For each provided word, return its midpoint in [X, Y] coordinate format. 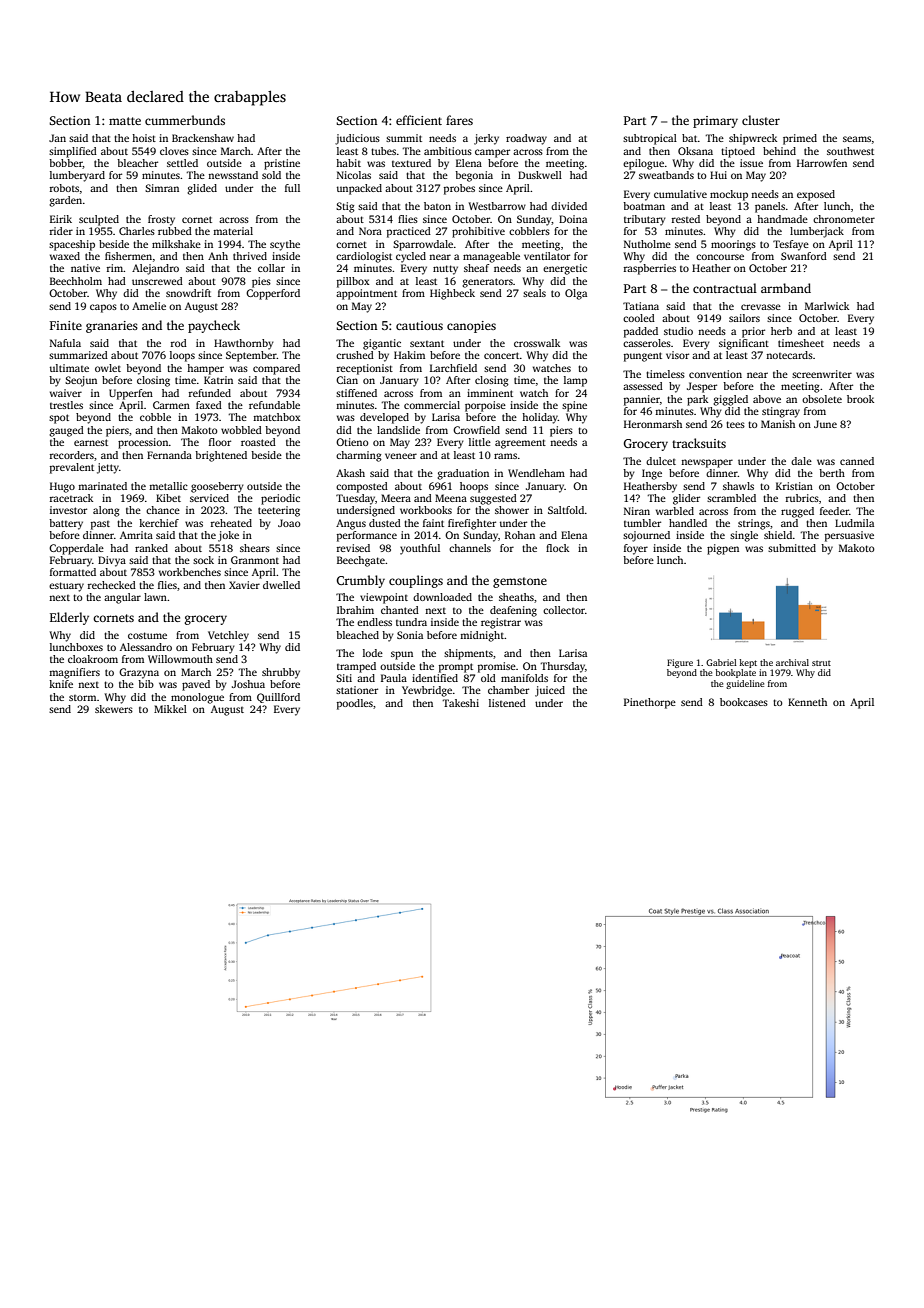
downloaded [442, 597]
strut [821, 663]
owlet [108, 368]
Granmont [255, 560]
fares [459, 120]
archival [792, 662]
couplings [416, 581]
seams [857, 139]
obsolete [822, 399]
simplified [73, 152]
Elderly [69, 618]
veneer [401, 456]
